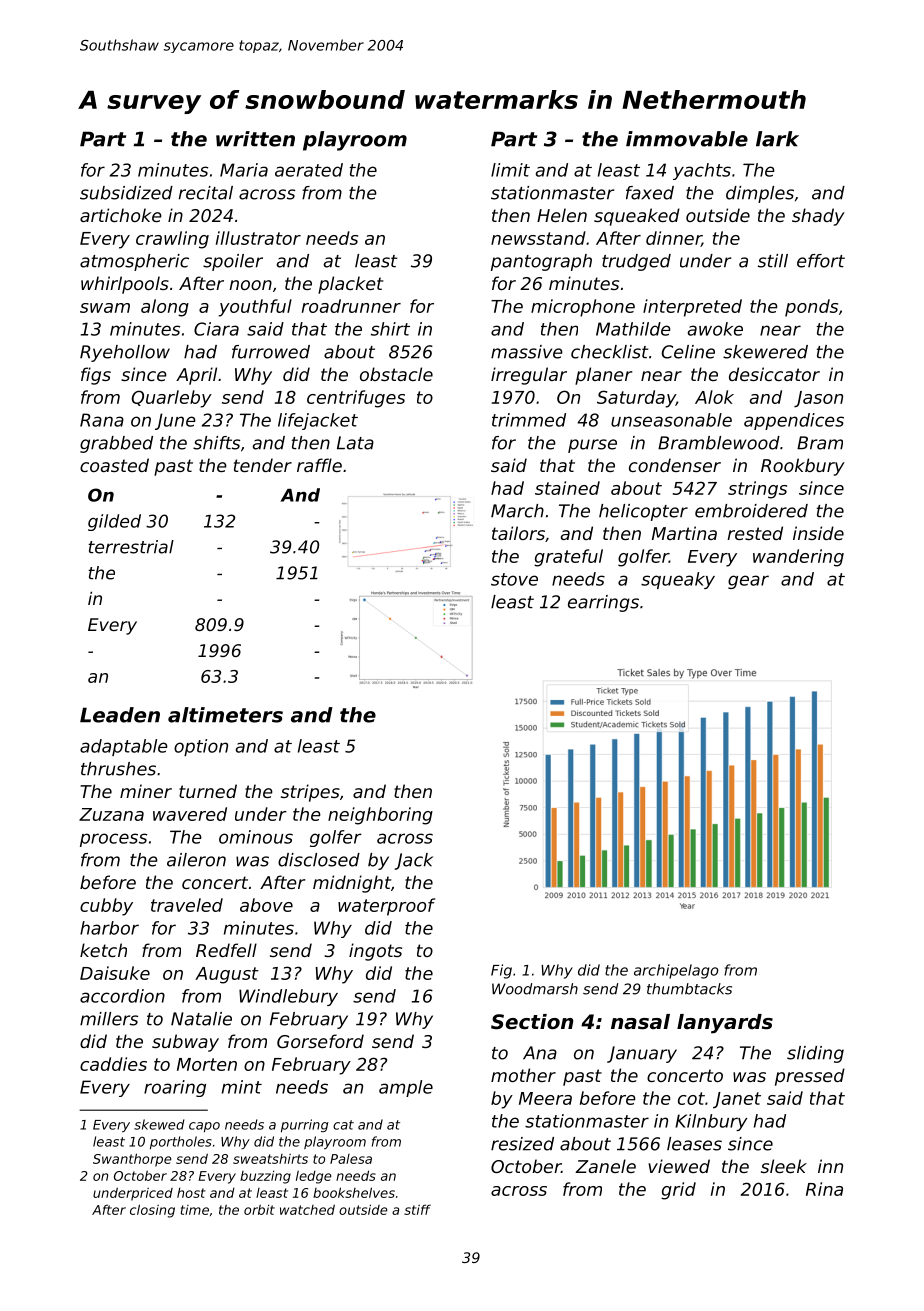 The width and height of the page is (924, 1311). What do you see at coordinates (748, 582) in the page?
I see `gear` at bounding box center [748, 582].
